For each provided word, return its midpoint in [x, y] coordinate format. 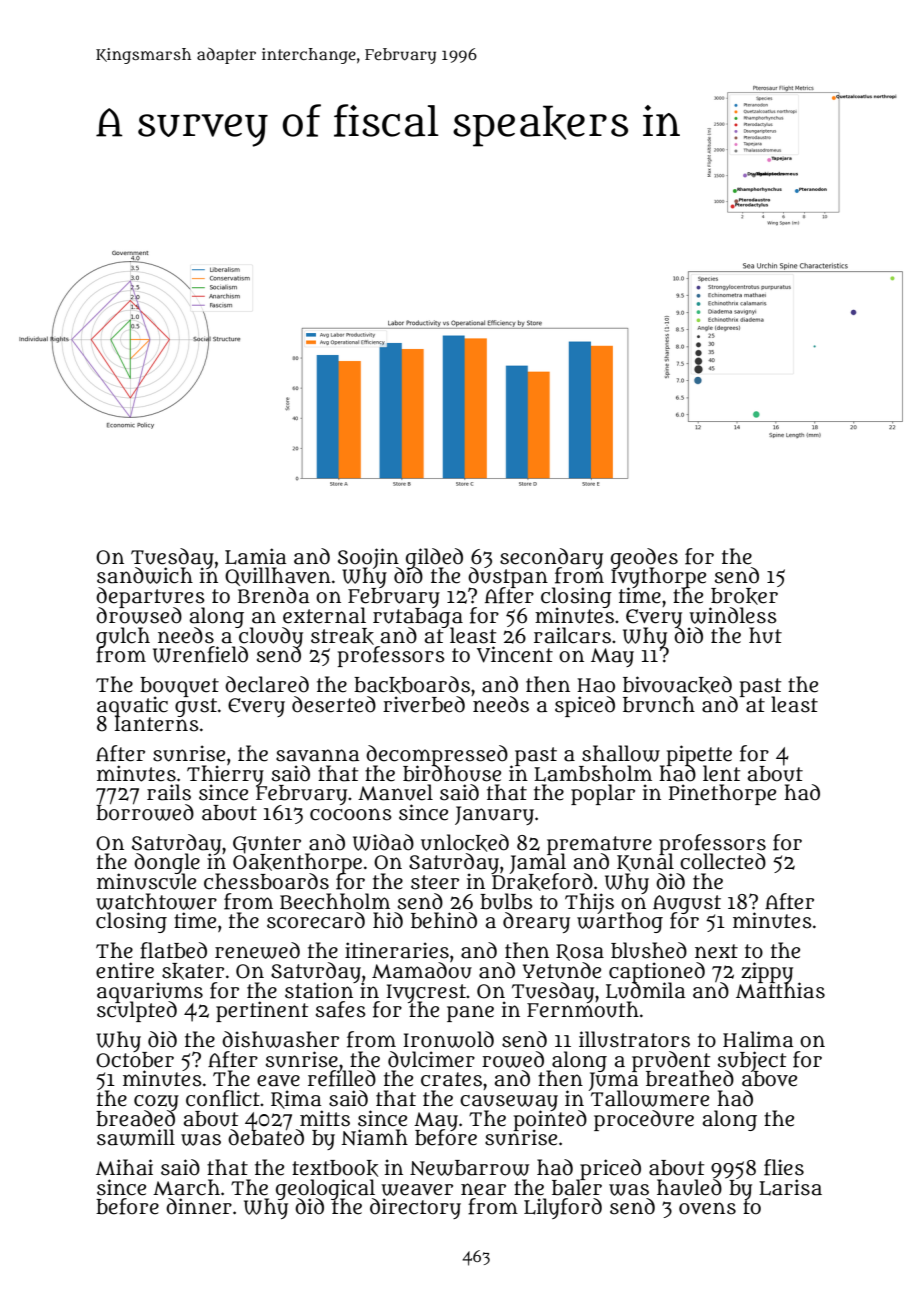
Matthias [780, 990]
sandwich [145, 575]
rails [169, 792]
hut [765, 635]
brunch [659, 704]
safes [341, 1009]
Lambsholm [593, 773]
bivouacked [677, 685]
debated [266, 1138]
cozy [156, 1102]
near [483, 1189]
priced [609, 1169]
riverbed [424, 704]
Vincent [515, 654]
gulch [123, 637]
